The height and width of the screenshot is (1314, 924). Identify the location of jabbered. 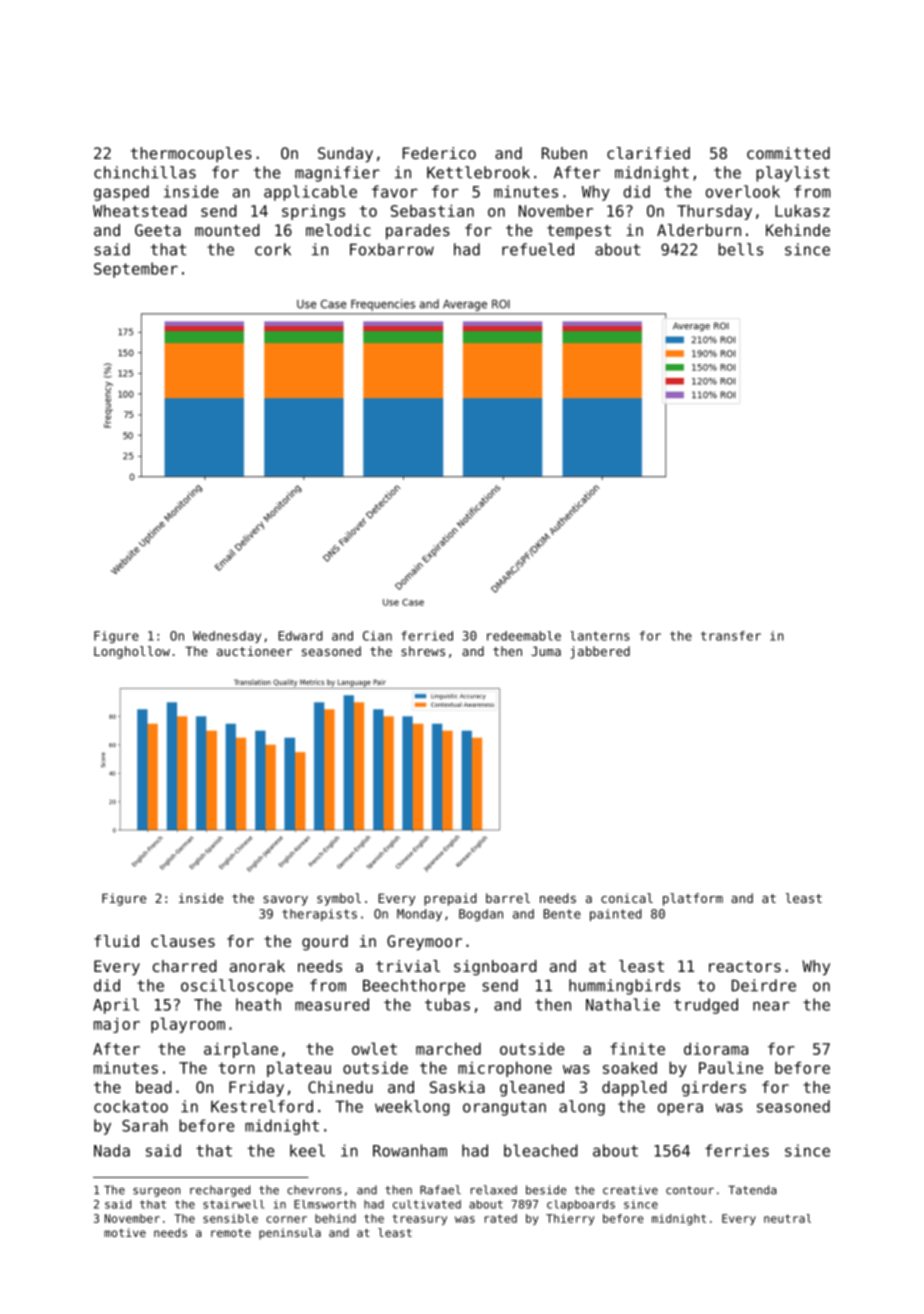
(600, 652).
